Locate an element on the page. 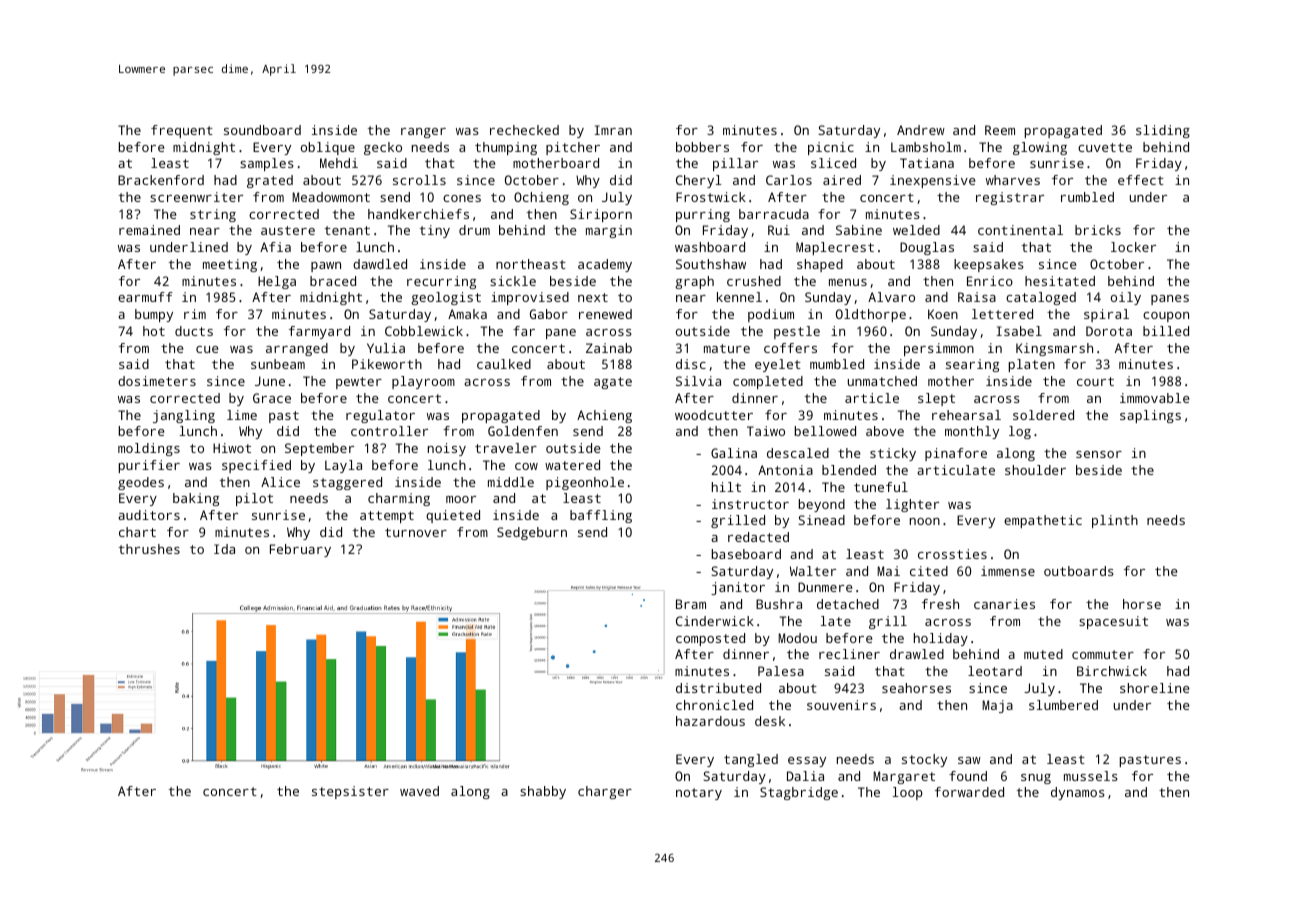 This document has width=1308, height=924. sliding is located at coordinates (1163, 131).
